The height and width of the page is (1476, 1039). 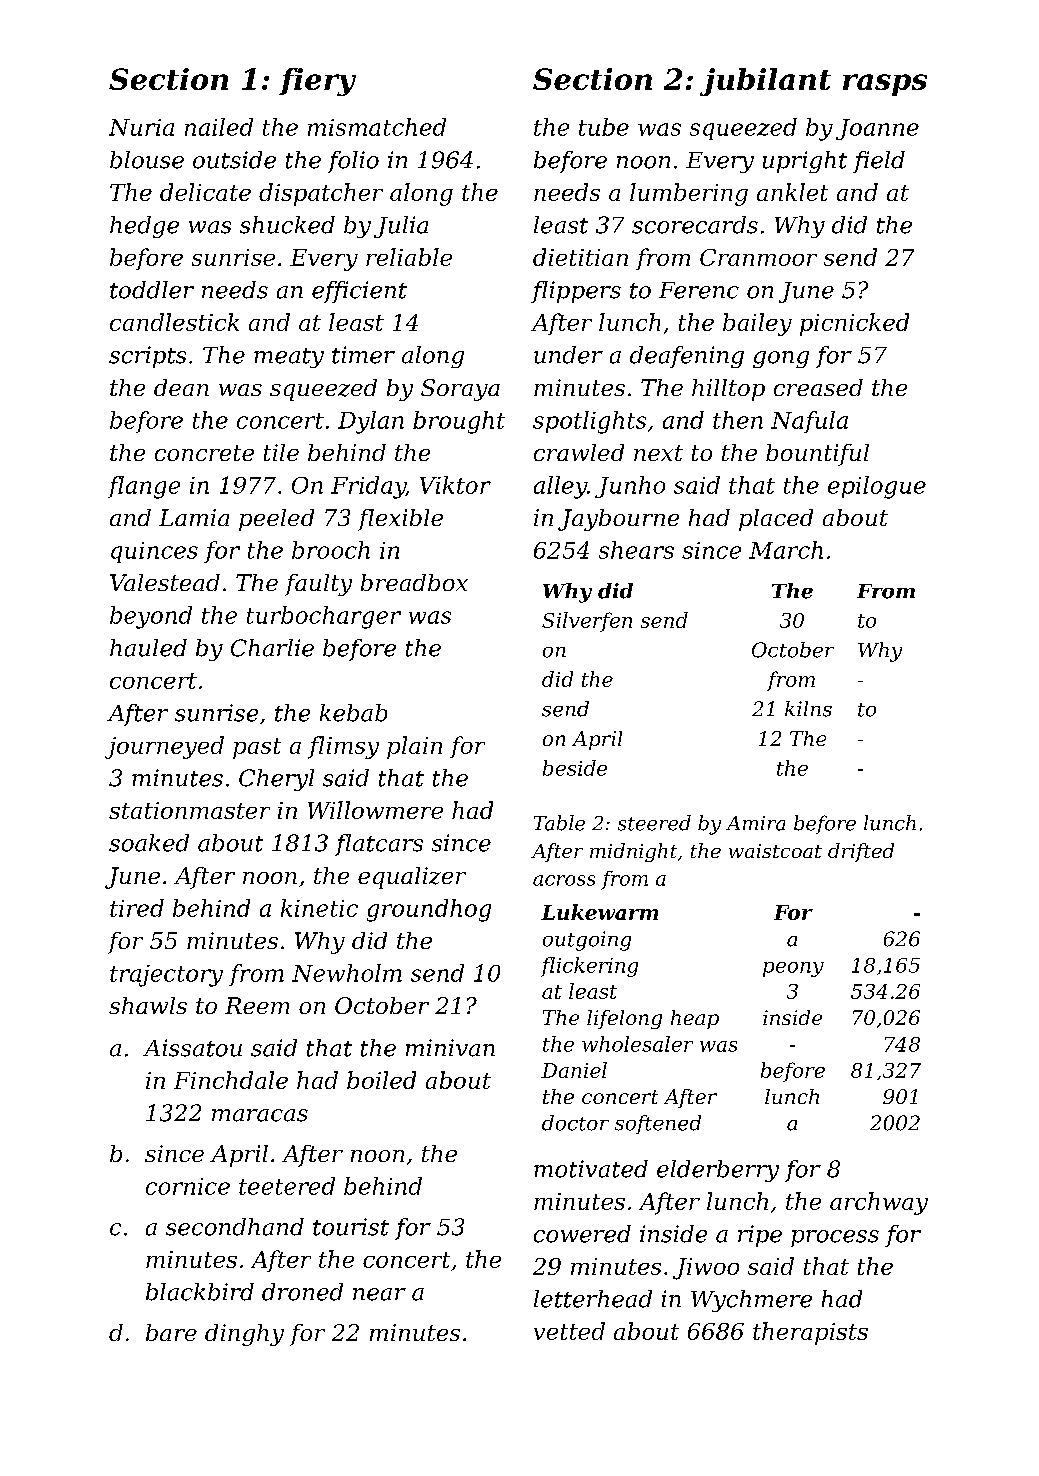 I want to click on flange, so click(x=144, y=487).
